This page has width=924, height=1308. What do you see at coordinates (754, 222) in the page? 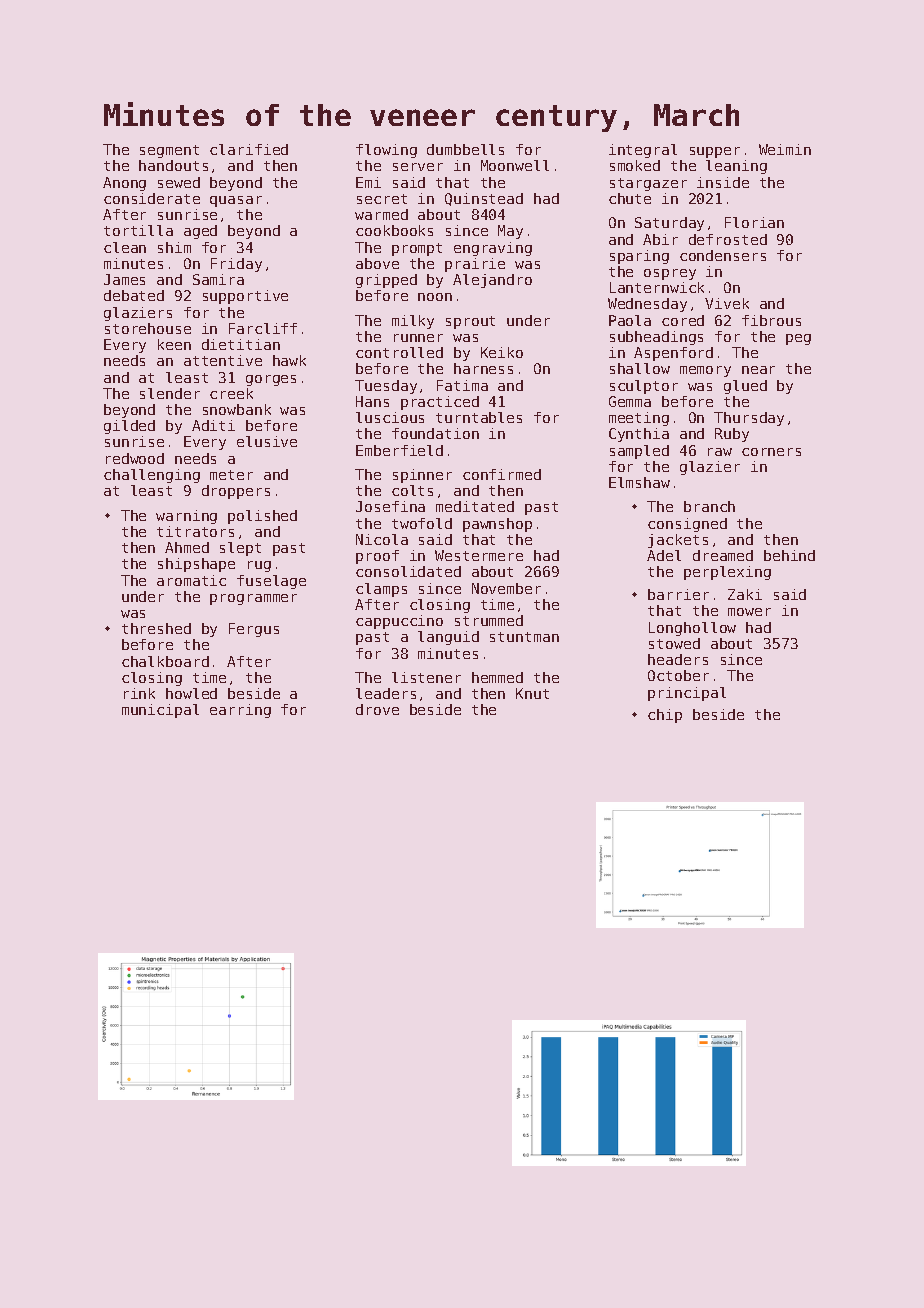
I see `Florian` at bounding box center [754, 222].
